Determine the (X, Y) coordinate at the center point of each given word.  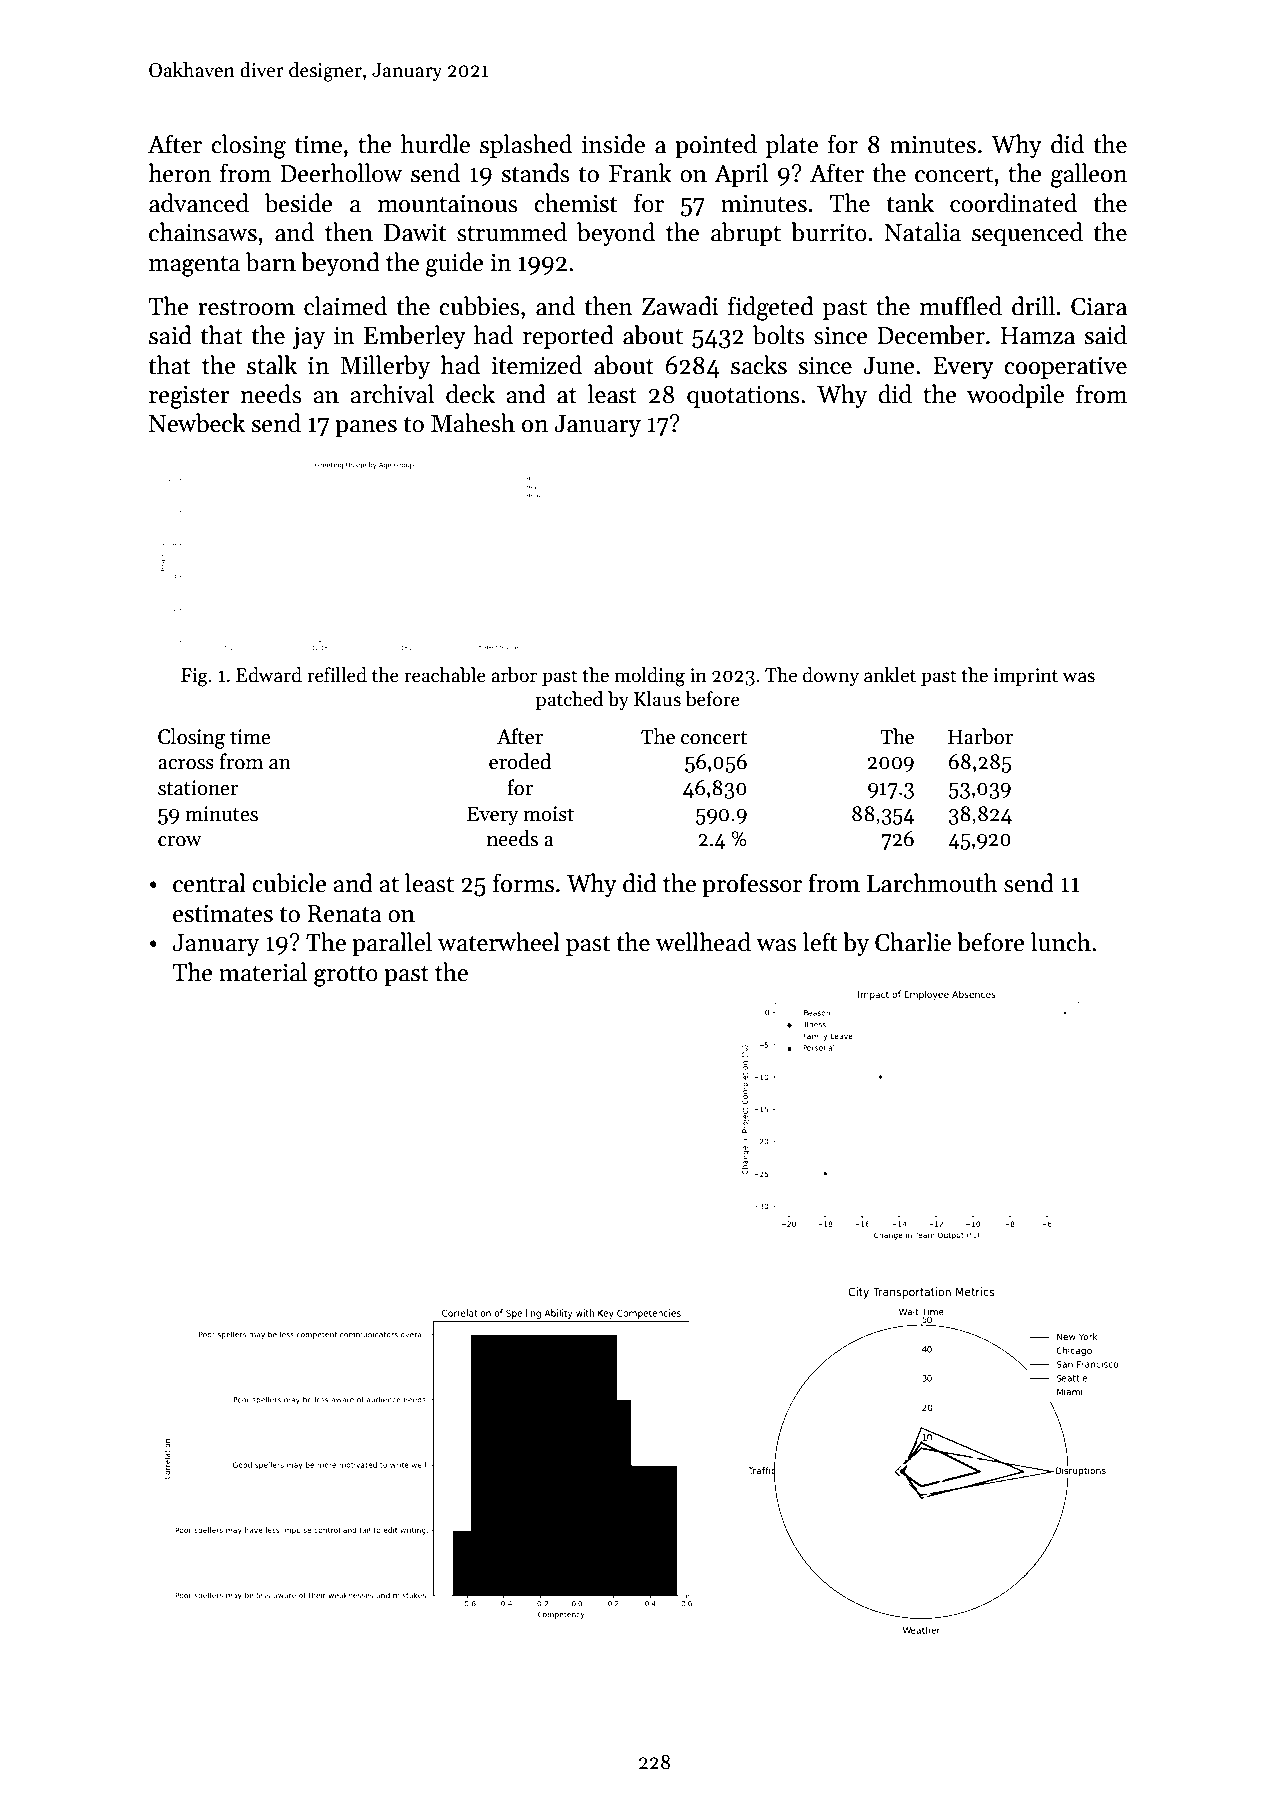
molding (649, 677)
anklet (890, 675)
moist (548, 814)
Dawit (415, 232)
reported (568, 337)
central (209, 883)
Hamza (1038, 336)
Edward (269, 675)
